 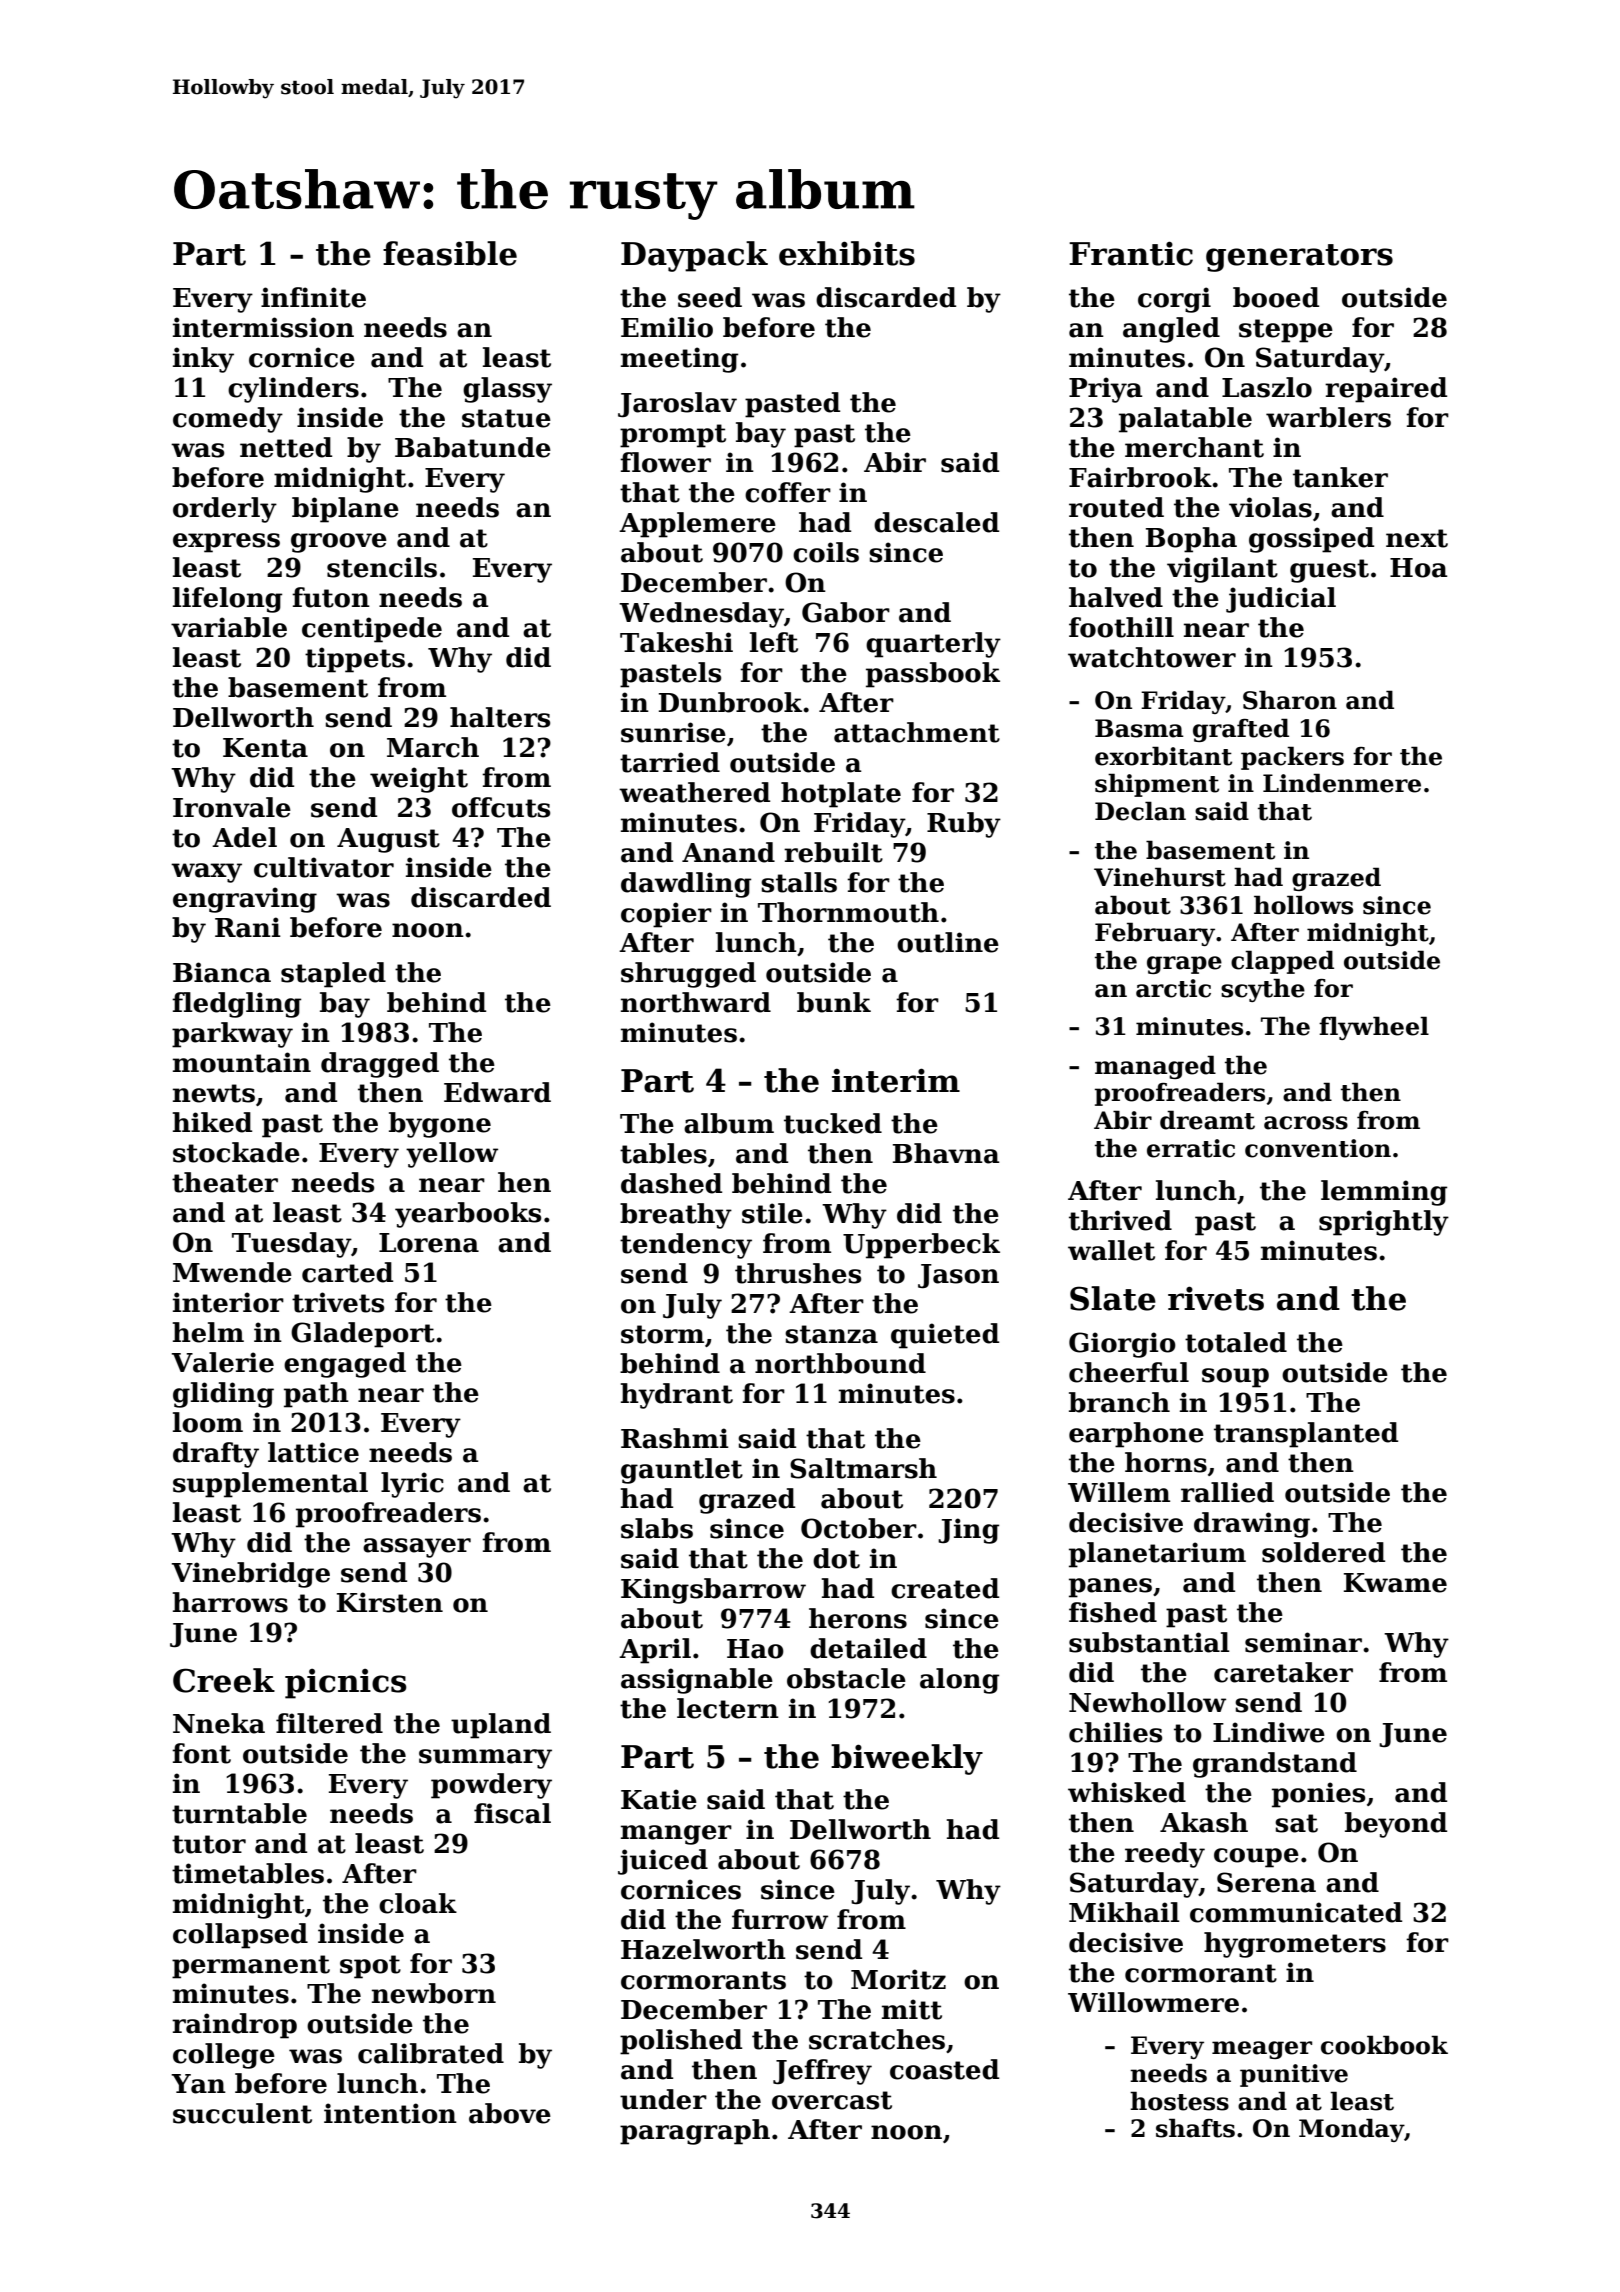 What do you see at coordinates (896, 1080) in the document?
I see `interim` at bounding box center [896, 1080].
